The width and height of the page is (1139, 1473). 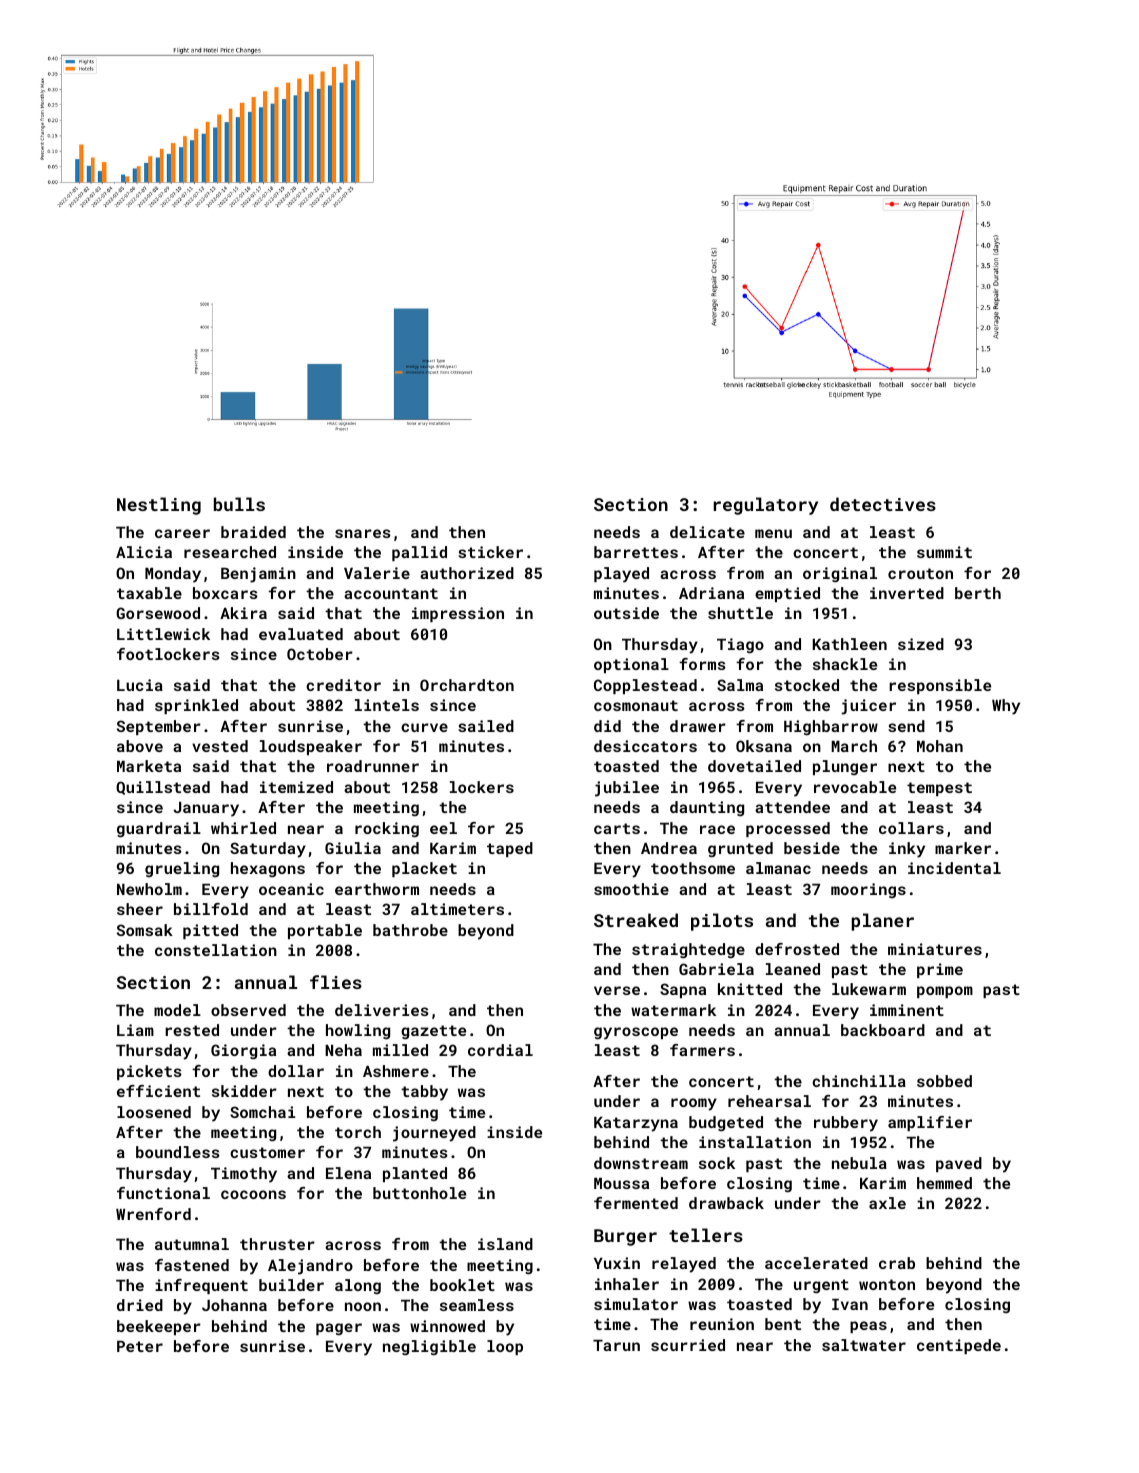 What do you see at coordinates (855, 787) in the page?
I see `revocable` at bounding box center [855, 787].
